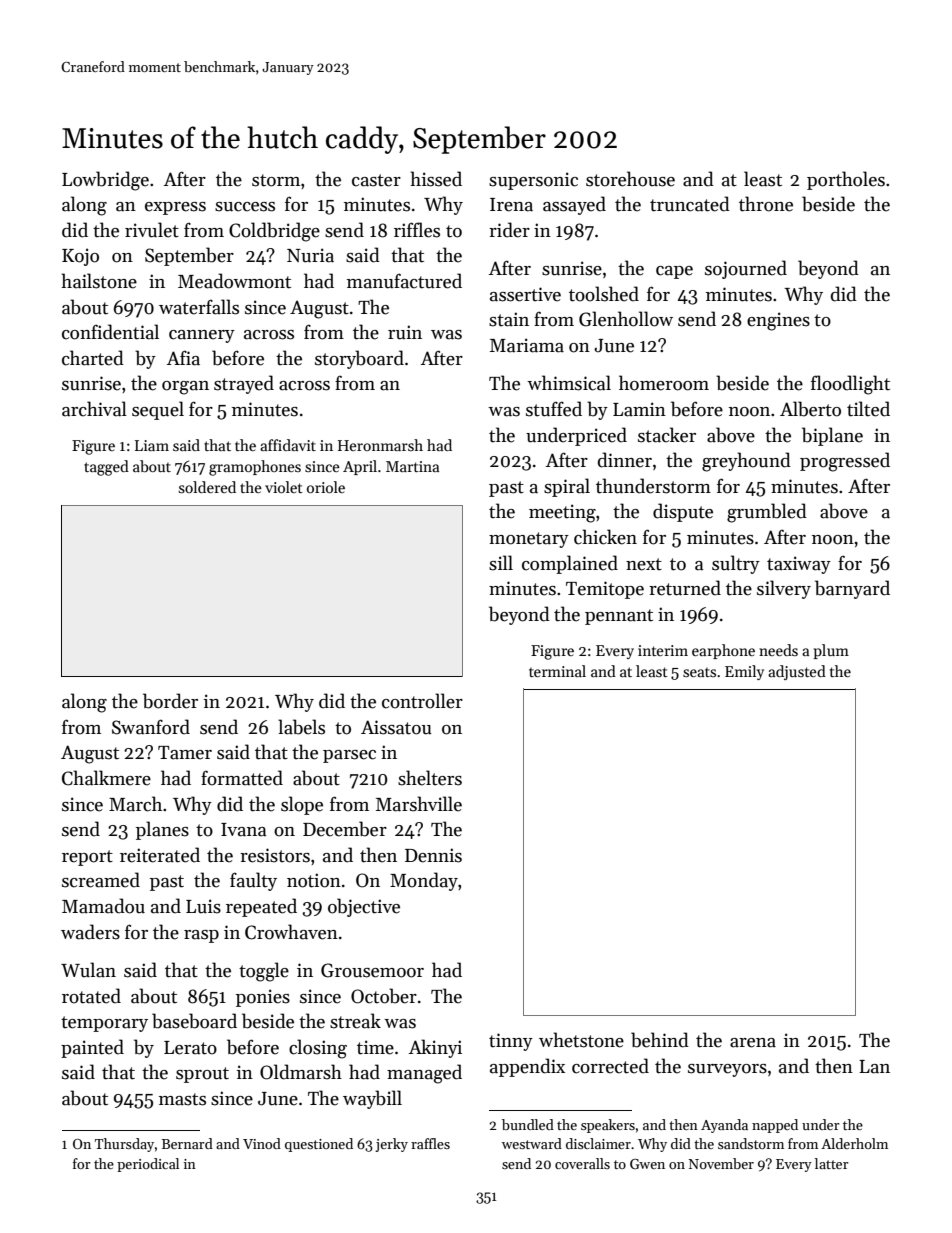 The height and width of the screenshot is (1233, 952). Describe the element at coordinates (182, 1099) in the screenshot. I see `masts` at that location.
